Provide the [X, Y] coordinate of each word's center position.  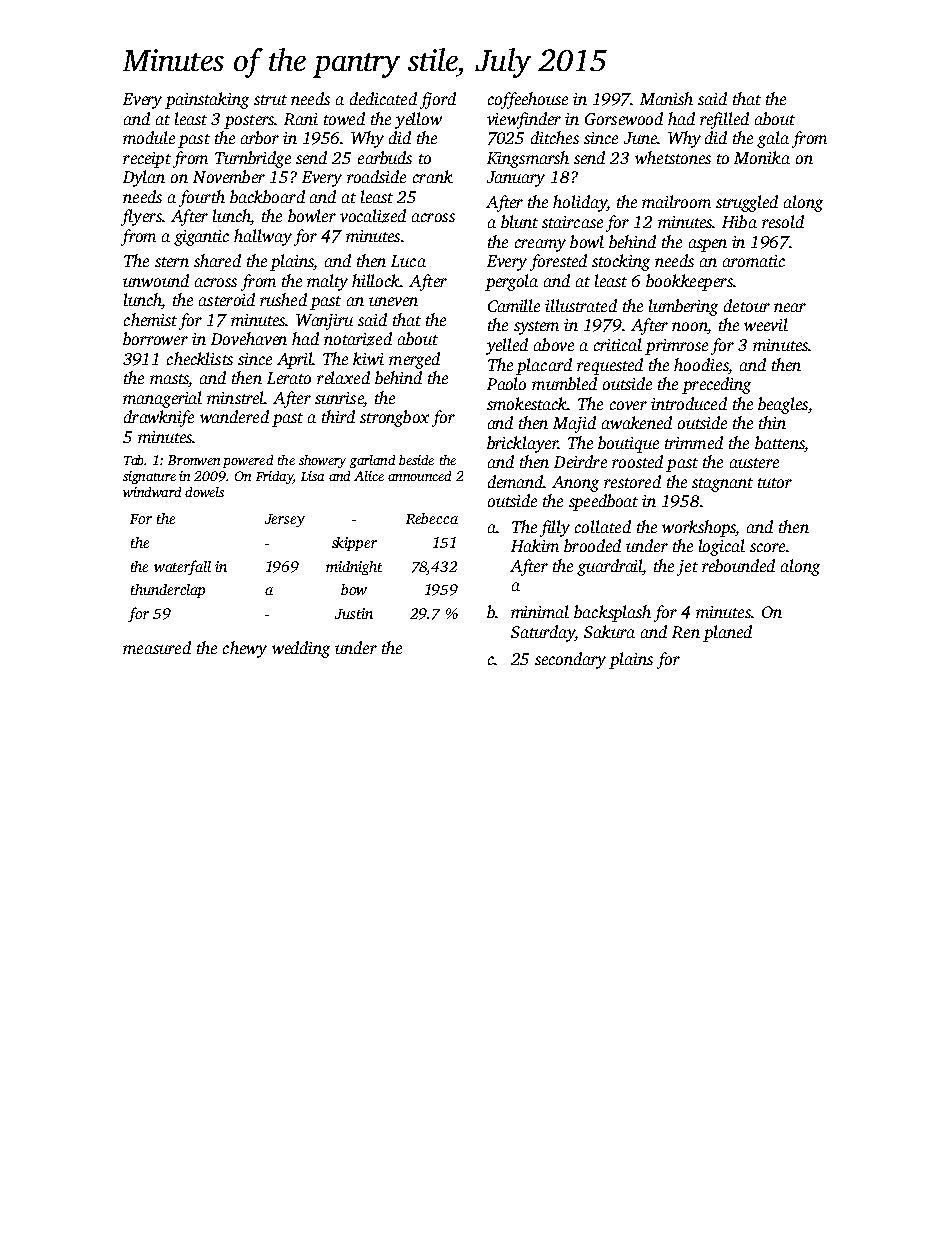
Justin [354, 613]
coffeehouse [528, 100]
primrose [676, 347]
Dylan [144, 178]
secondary [570, 660]
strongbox [394, 418]
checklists [200, 358]
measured [157, 647]
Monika [762, 157]
